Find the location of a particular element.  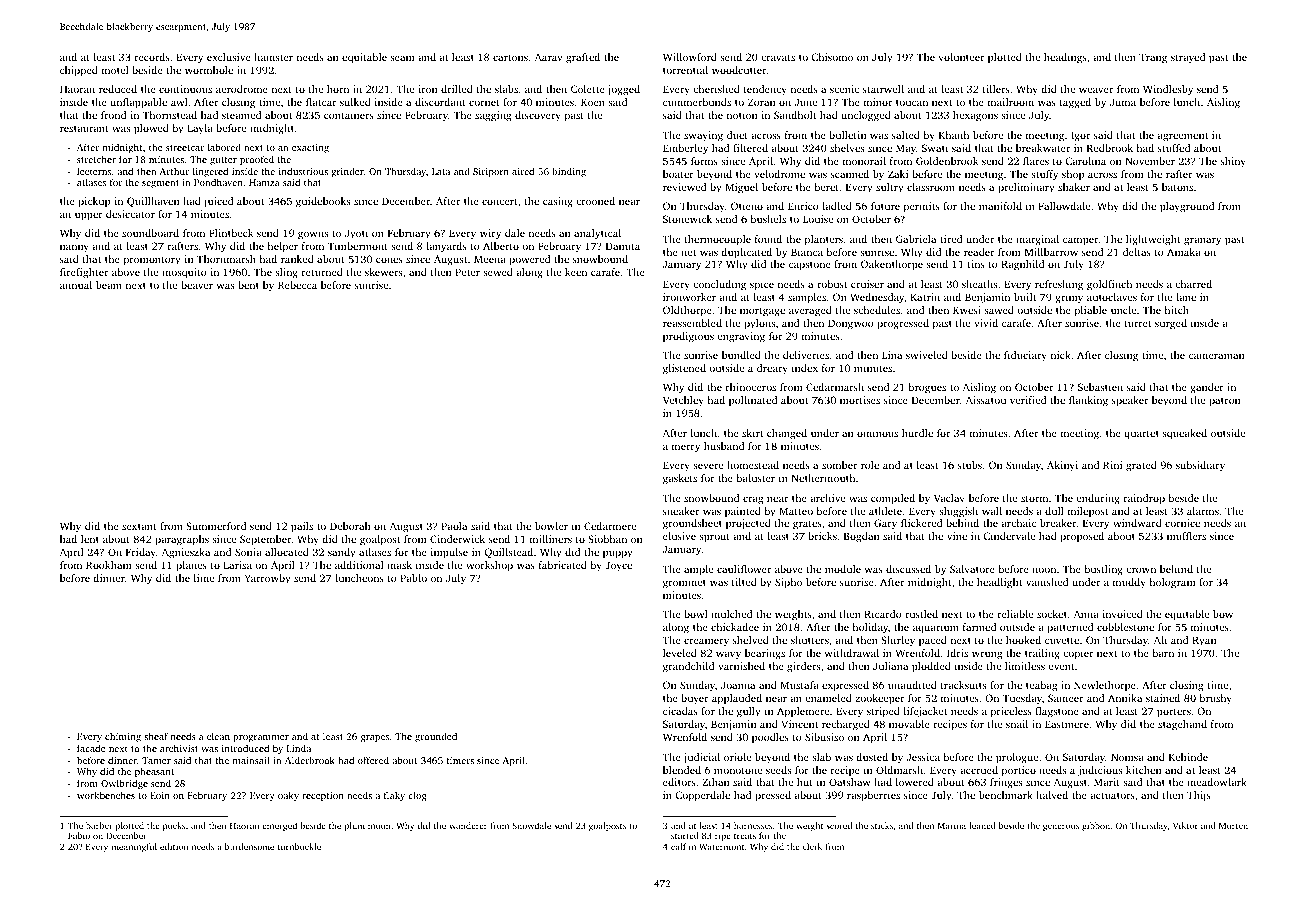

capstone is located at coordinates (810, 266).
